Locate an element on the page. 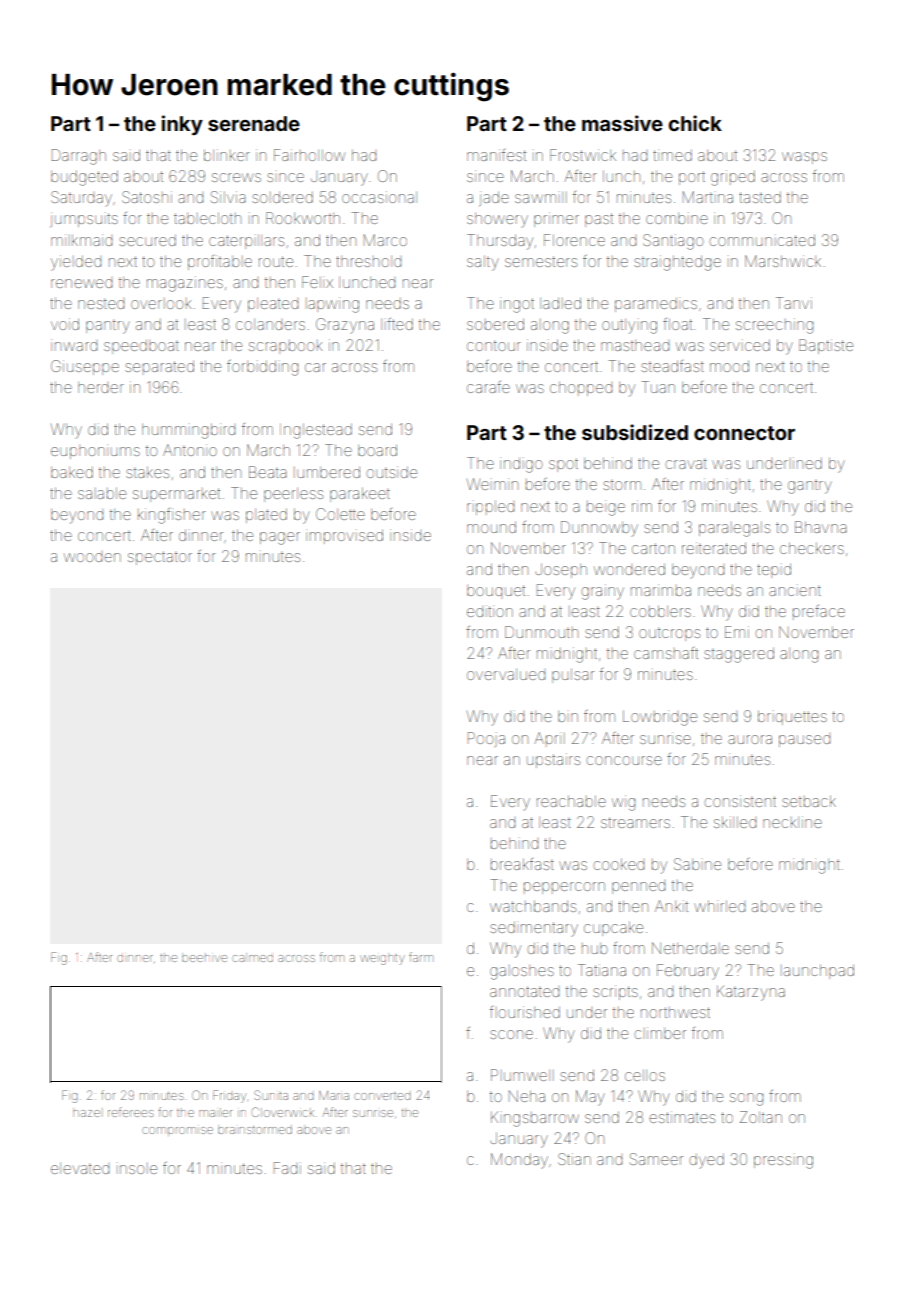  contour is located at coordinates (494, 346).
